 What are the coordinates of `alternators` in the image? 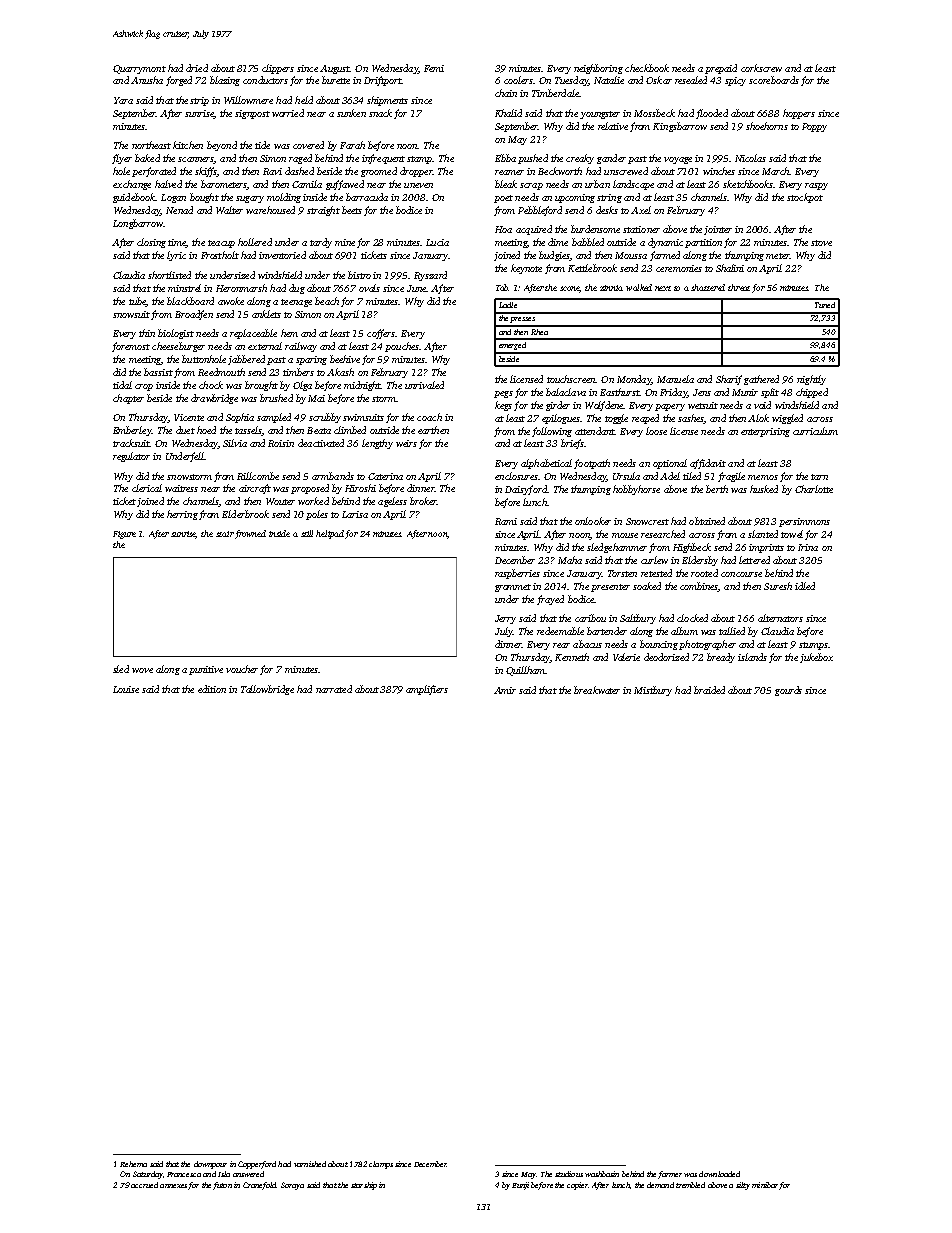 It's located at (780, 618).
